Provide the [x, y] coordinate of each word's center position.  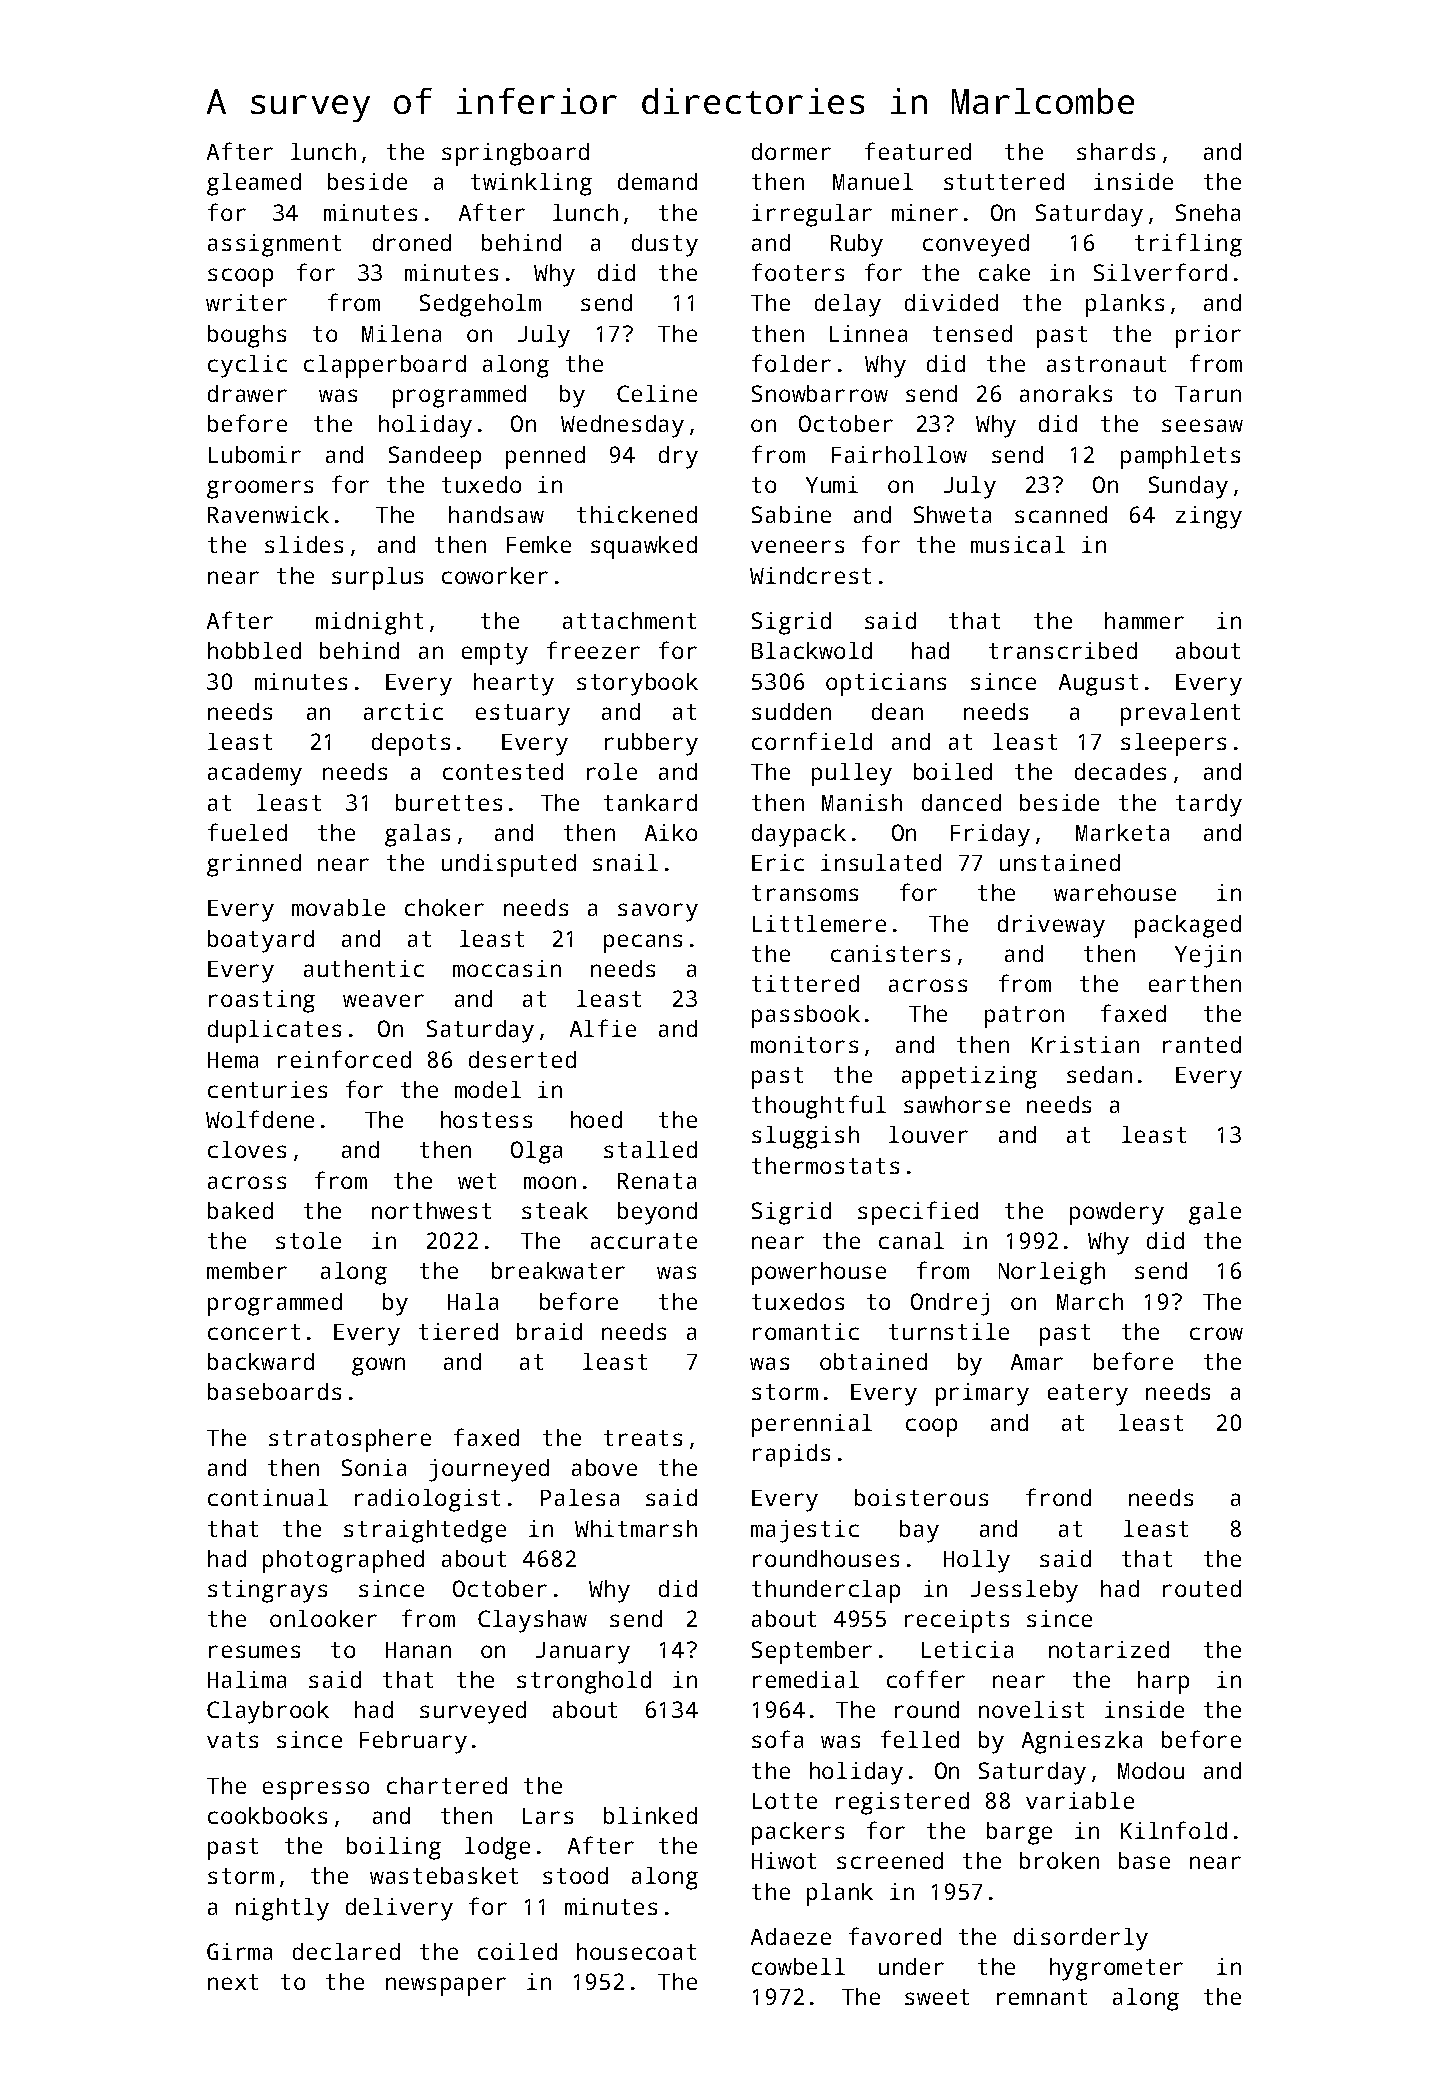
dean [897, 711]
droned [412, 242]
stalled [650, 1149]
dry [678, 457]
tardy [1209, 805]
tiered [458, 1331]
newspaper [446, 1986]
